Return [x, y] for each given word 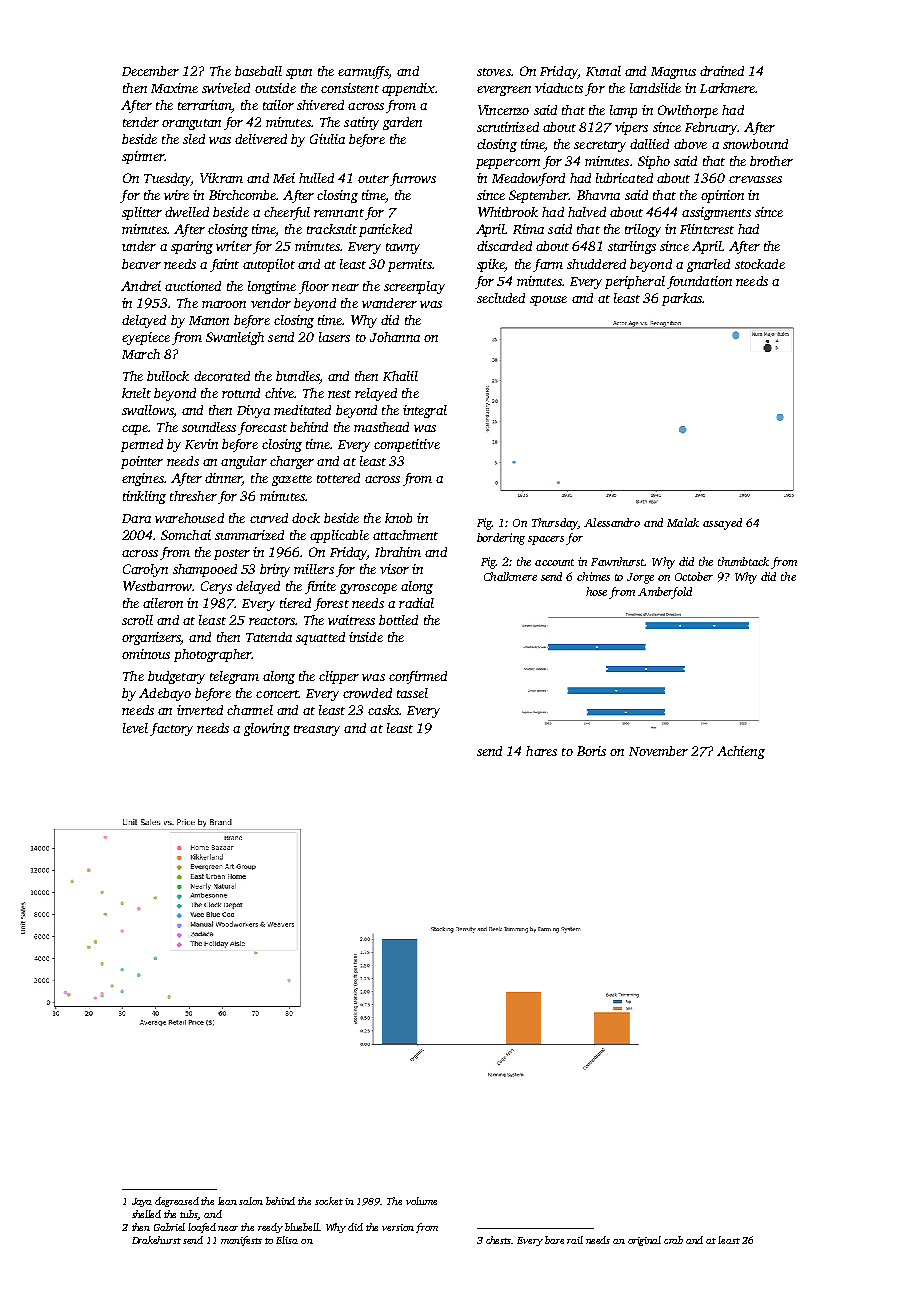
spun [299, 74]
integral [425, 411]
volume [421, 1201]
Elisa [287, 1240]
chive [279, 393]
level [135, 728]
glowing [267, 729]
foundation [699, 282]
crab [673, 1240]
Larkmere [727, 88]
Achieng [741, 752]
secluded [501, 298]
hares [541, 751]
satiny [361, 123]
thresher [193, 496]
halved [587, 212]
